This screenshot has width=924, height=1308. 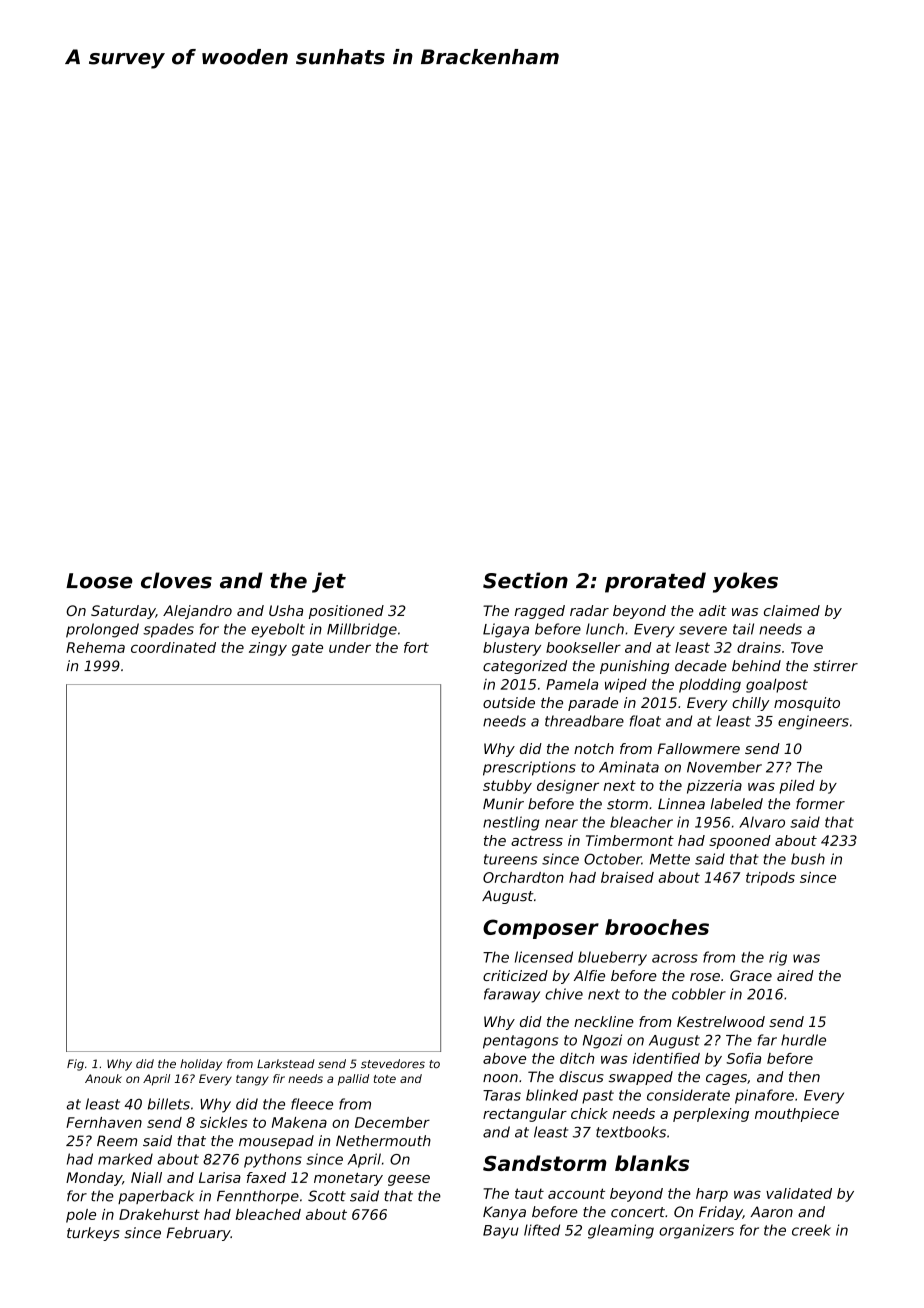 I want to click on Ligaya, so click(x=506, y=630).
